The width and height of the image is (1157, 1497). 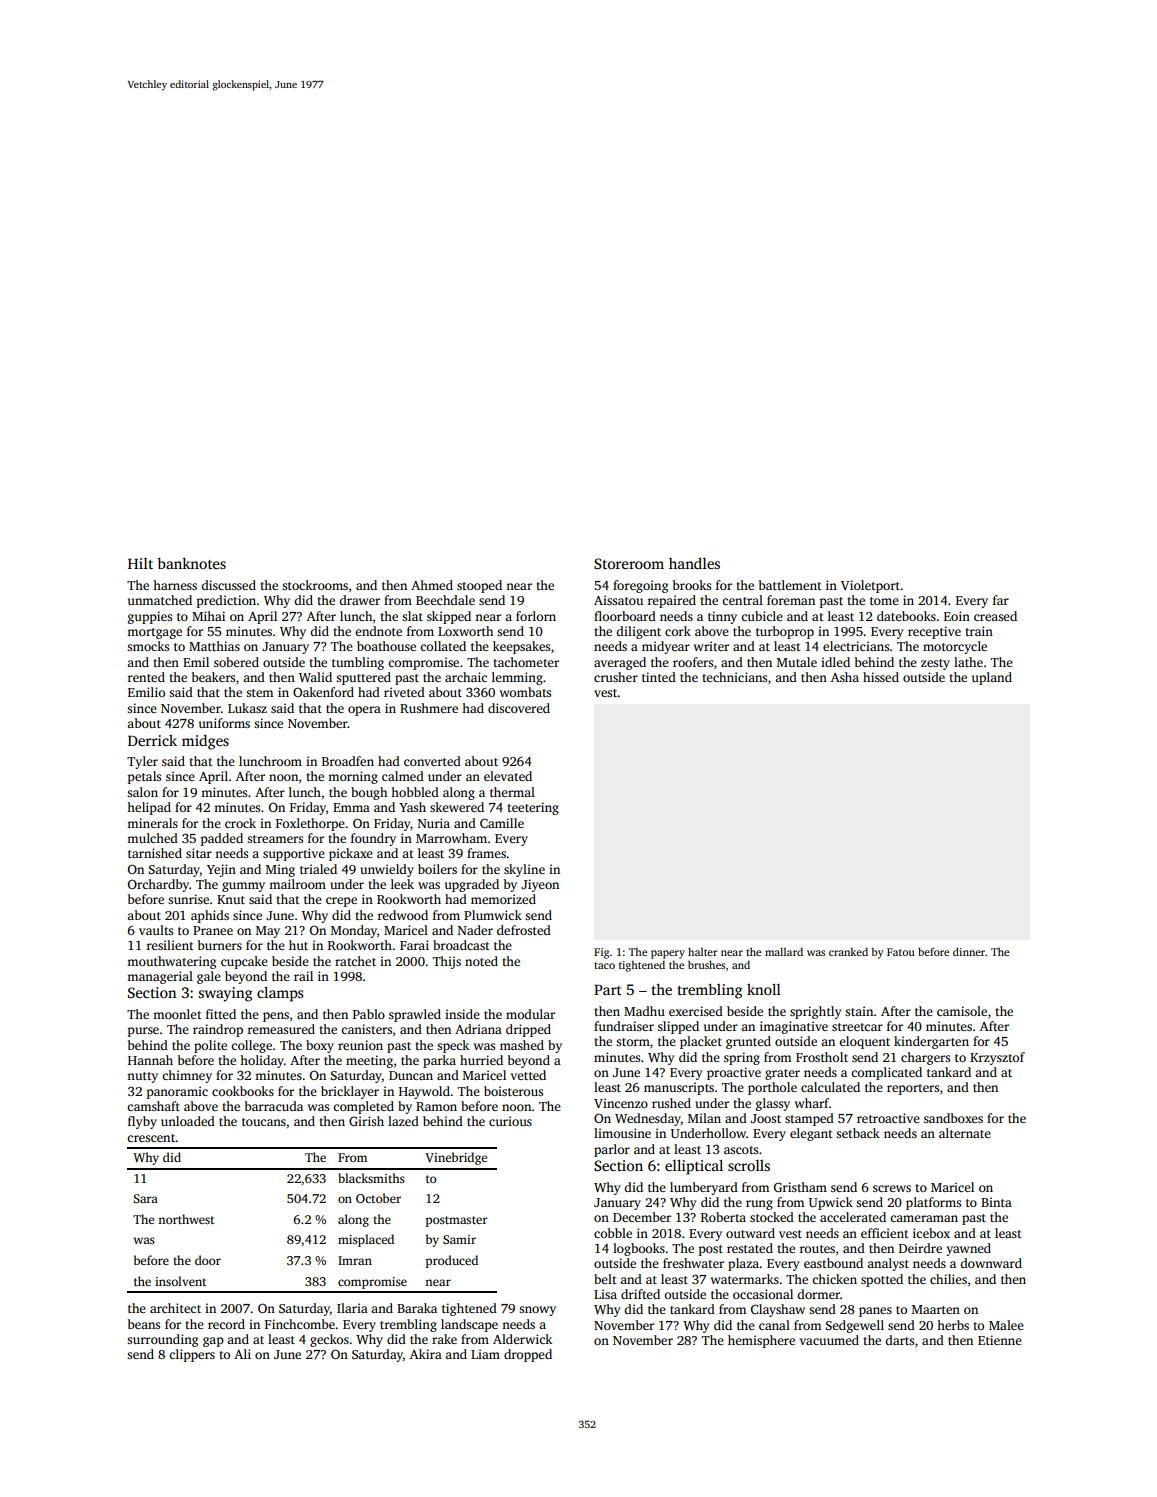 What do you see at coordinates (485, 1354) in the image?
I see `Liam` at bounding box center [485, 1354].
